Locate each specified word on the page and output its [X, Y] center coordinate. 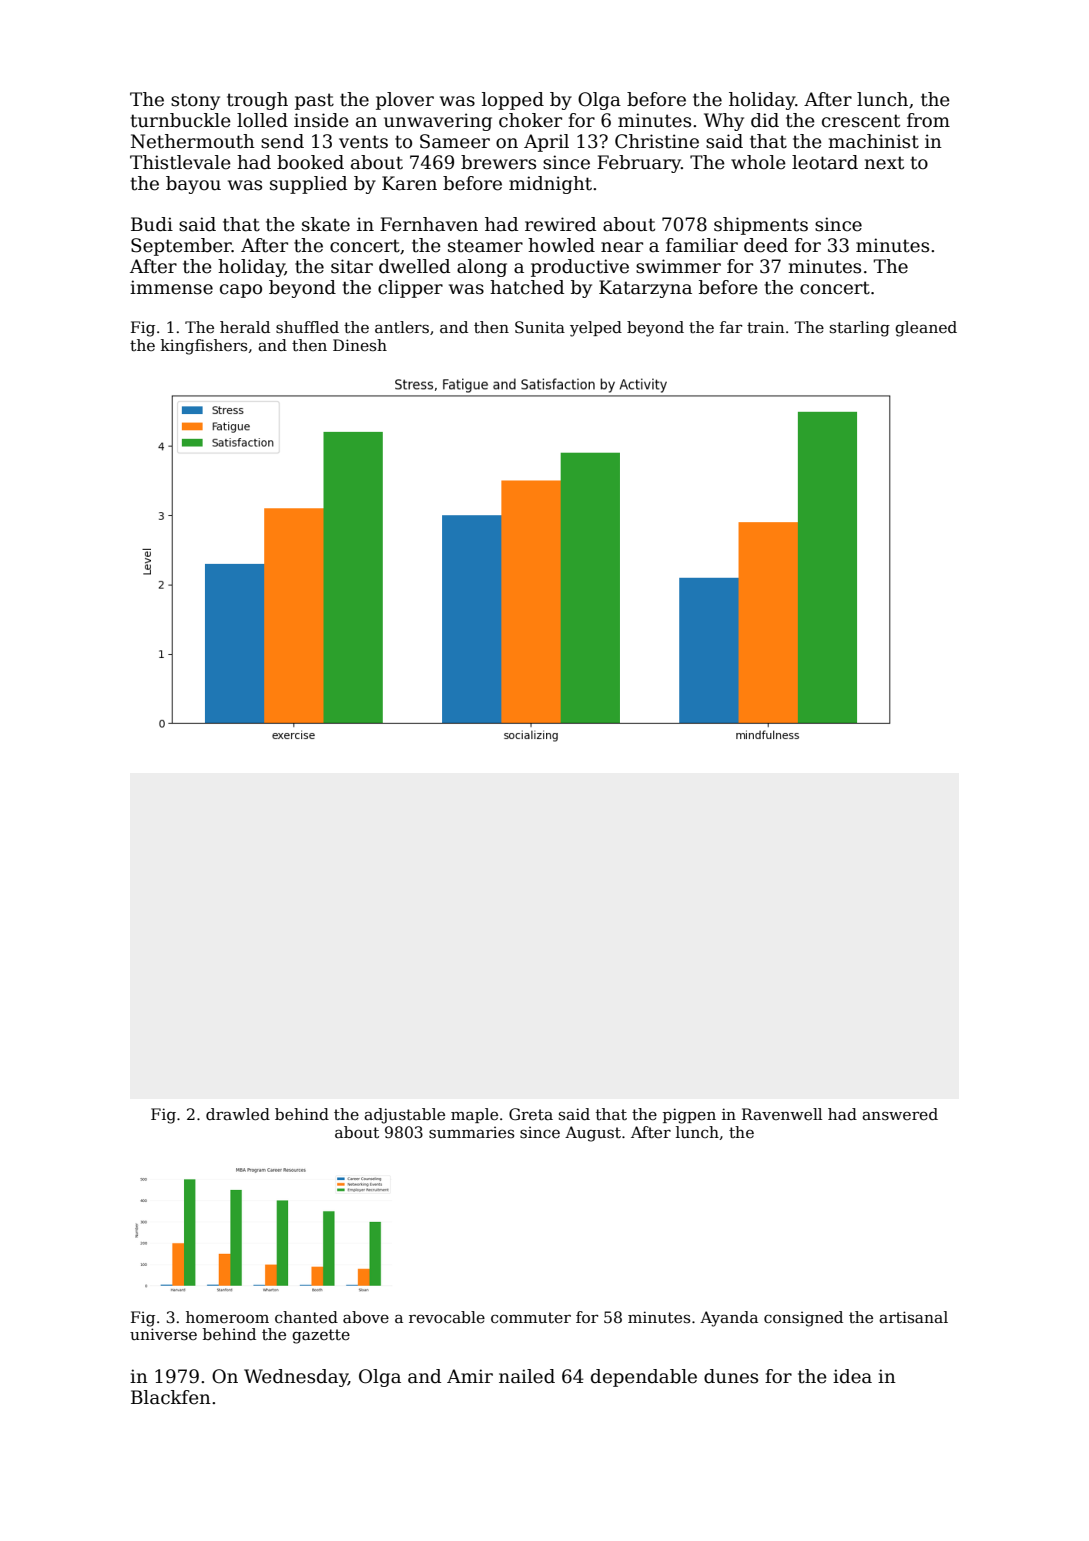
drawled [238, 1114]
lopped [513, 101]
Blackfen [171, 1397]
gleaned [926, 329]
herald [245, 327]
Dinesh [360, 345]
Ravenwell [782, 1114]
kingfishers [204, 347]
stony [195, 101]
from [928, 120]
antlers [402, 327]
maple [474, 1115]
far [731, 327]
